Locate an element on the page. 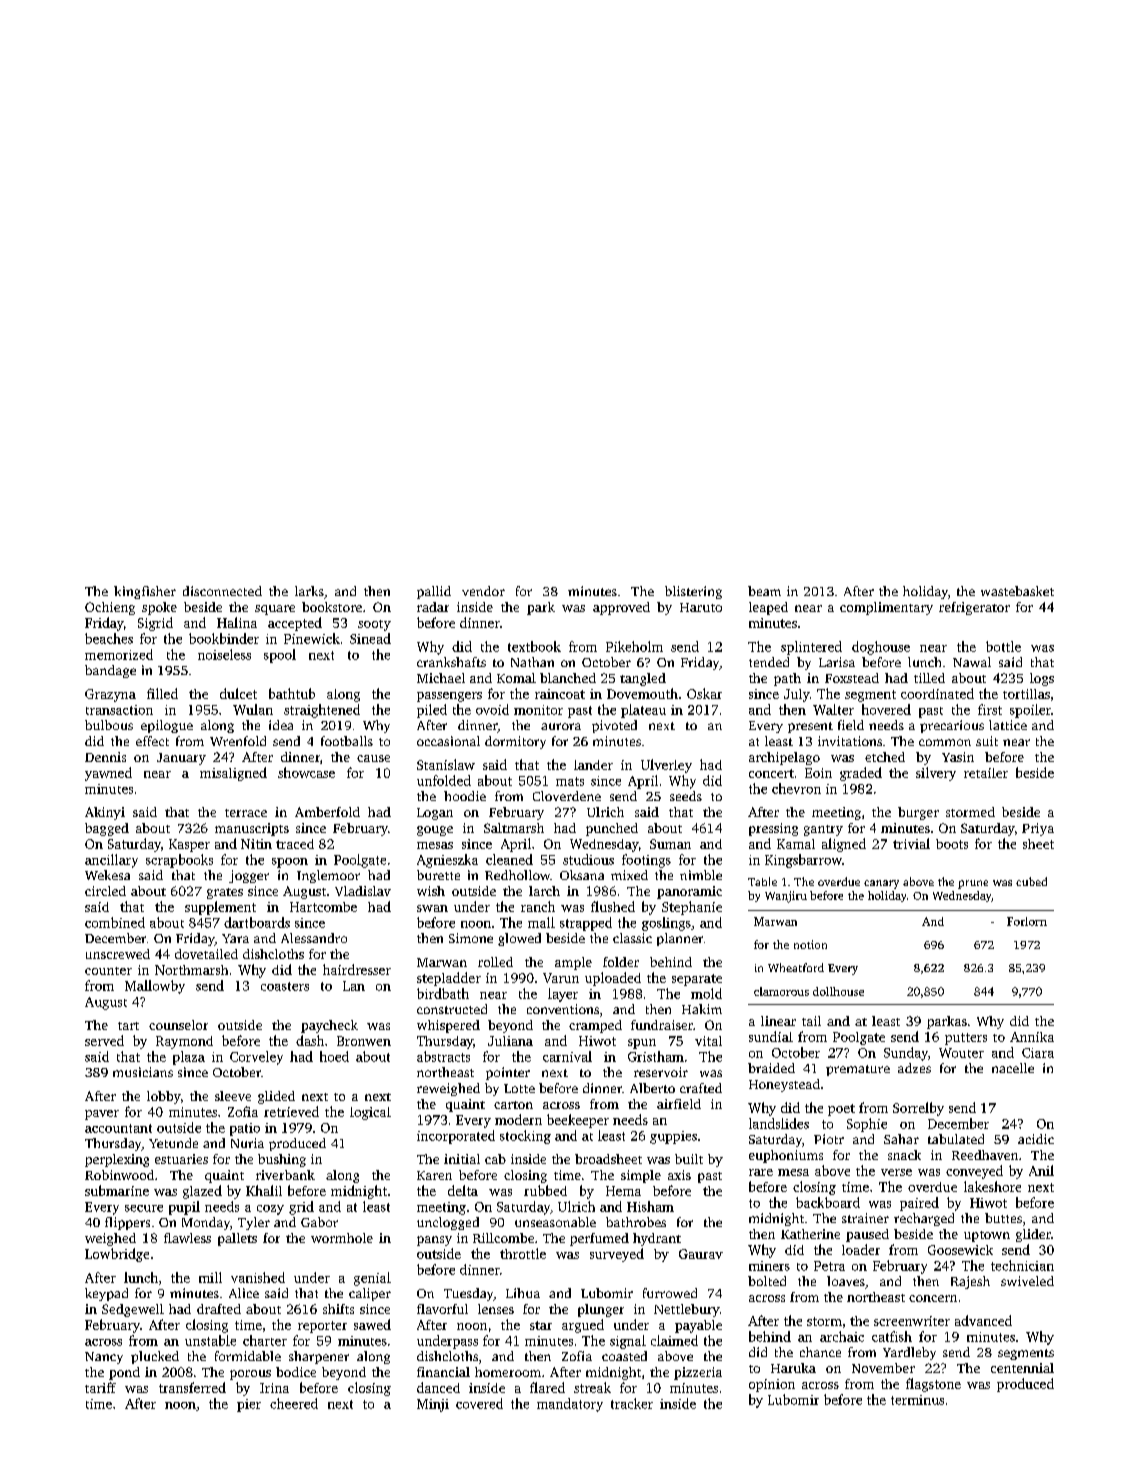 This page has width=1139, height=1474. vendor is located at coordinates (483, 591).
